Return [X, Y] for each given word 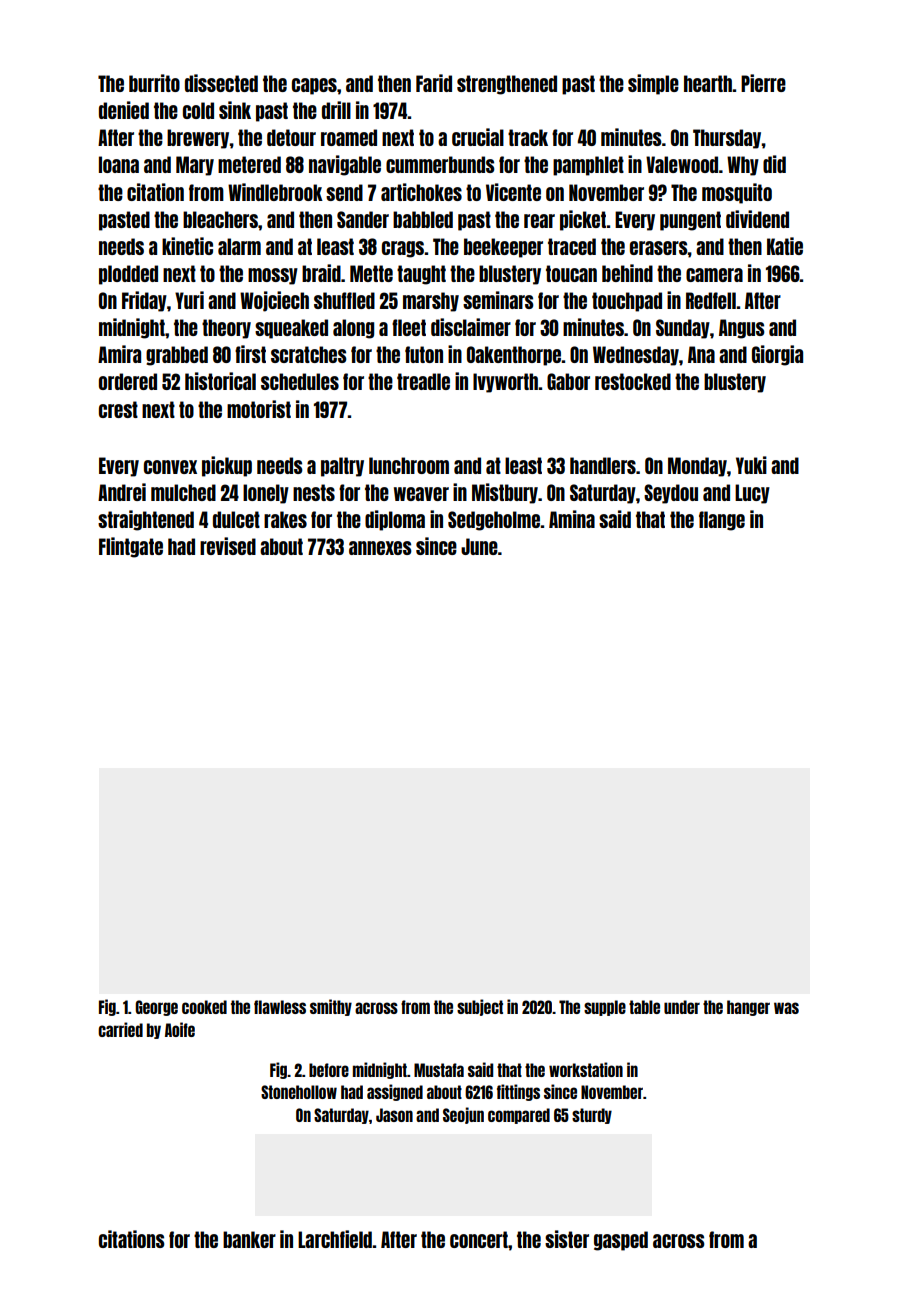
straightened [146, 520]
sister [567, 1239]
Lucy [752, 494]
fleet [409, 327]
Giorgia [777, 355]
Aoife [180, 1029]
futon [424, 354]
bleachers [220, 219]
